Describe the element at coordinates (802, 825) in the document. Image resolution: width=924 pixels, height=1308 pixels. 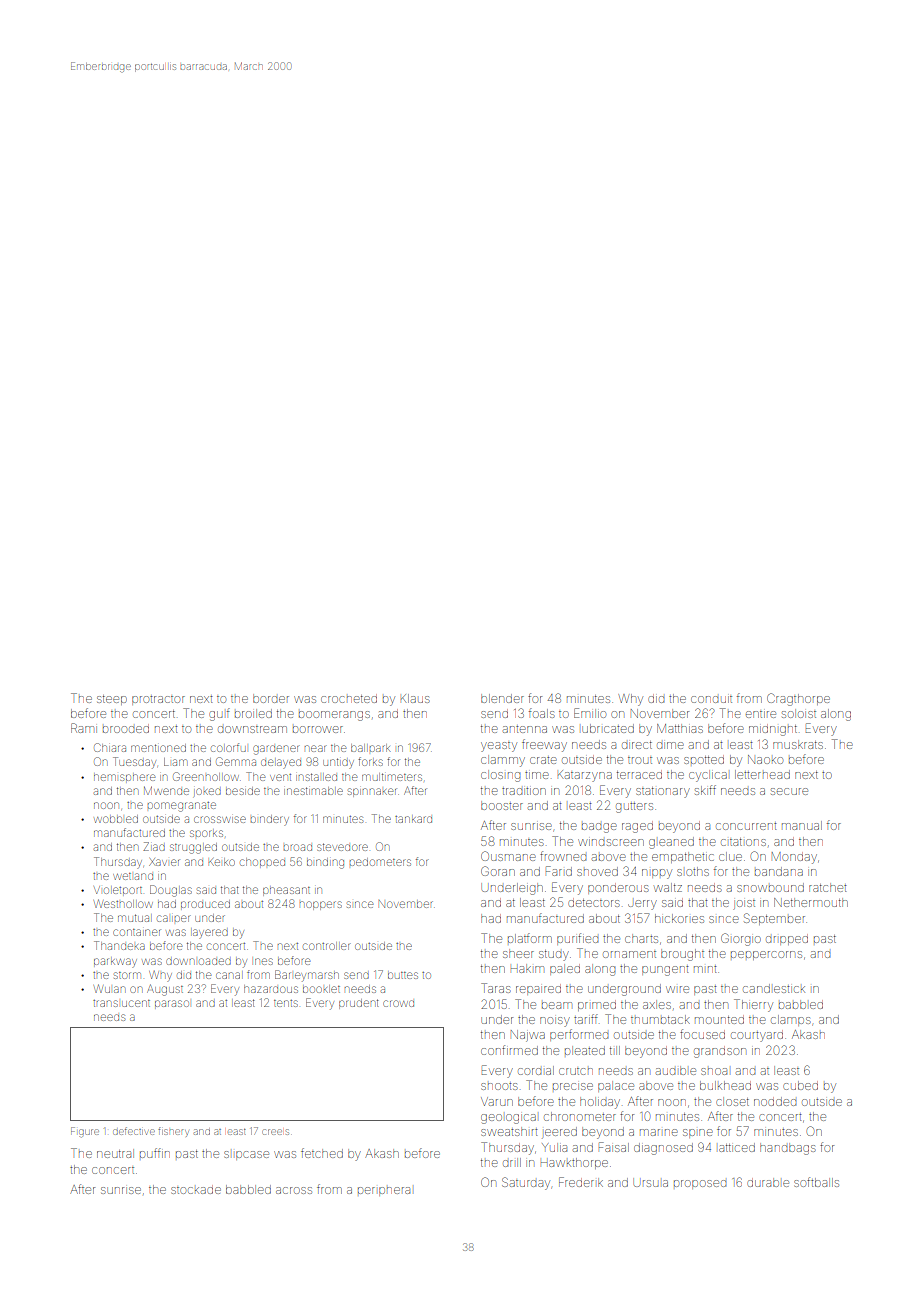
I see `manual` at that location.
